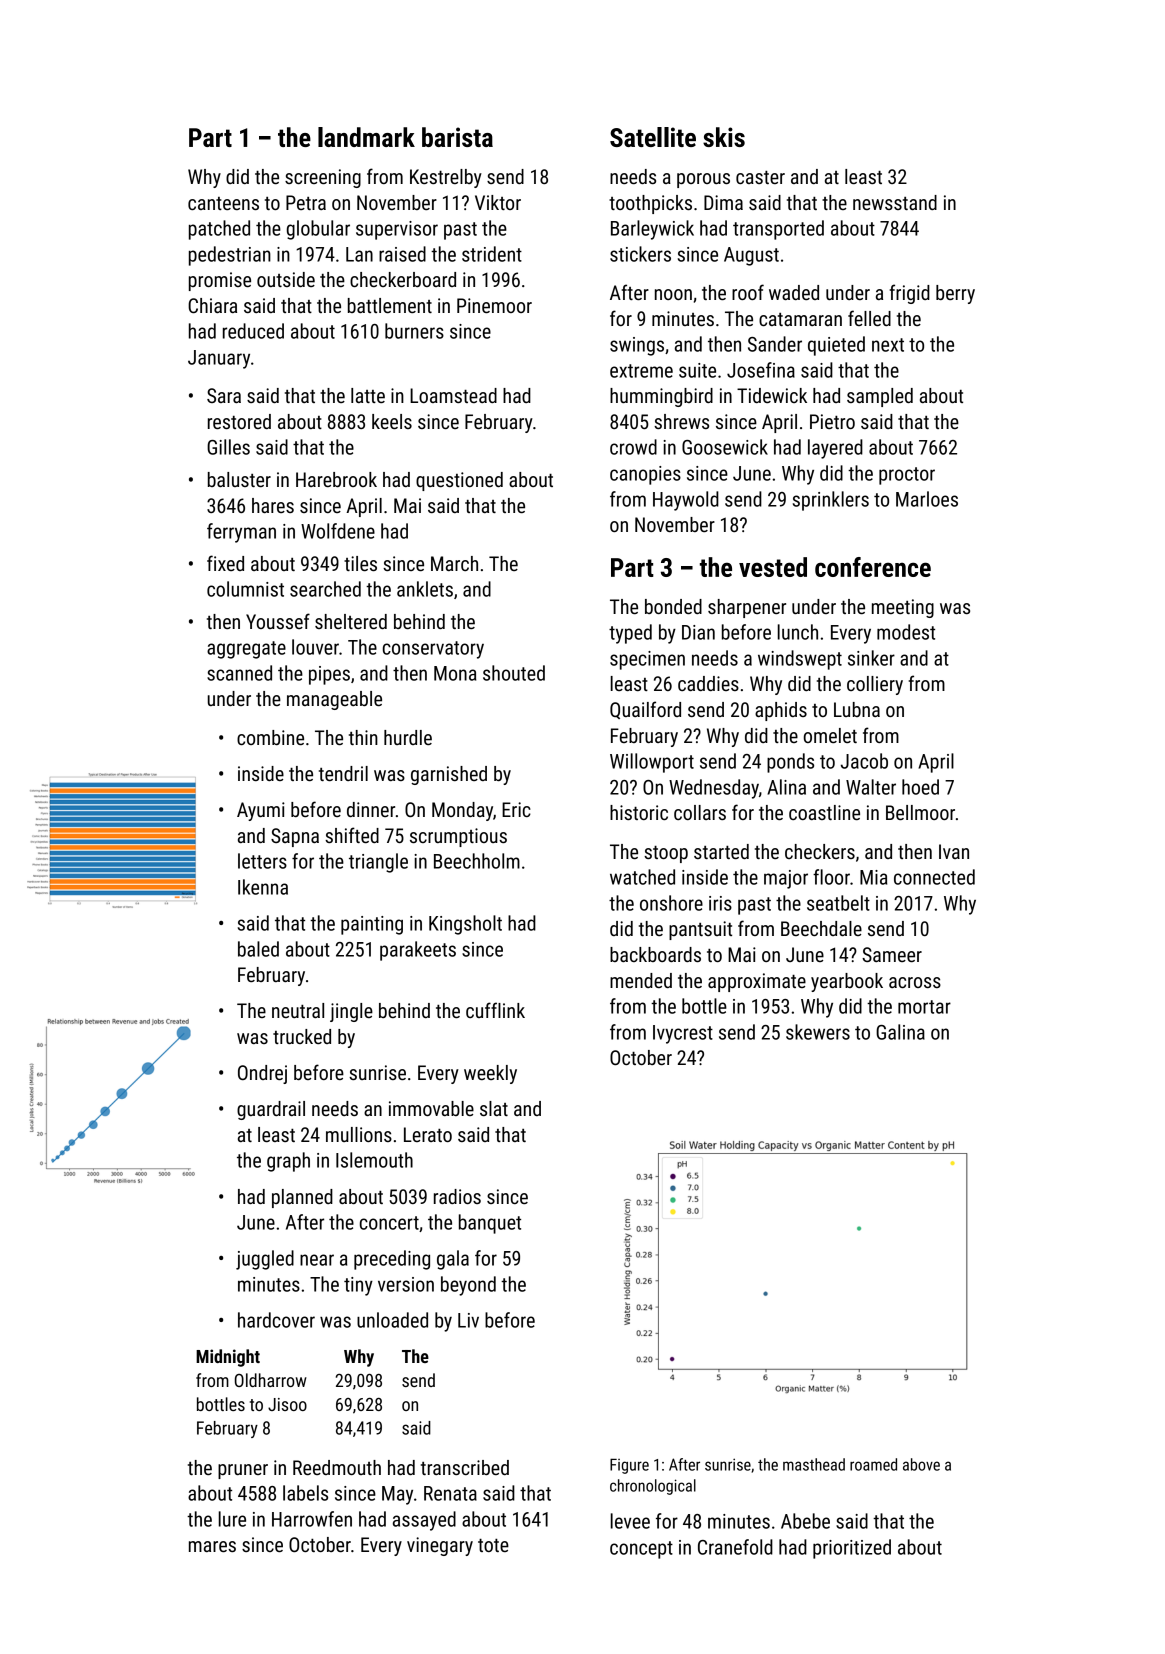 This image has height=1654, width=1165. I want to click on Viktor, so click(498, 202).
